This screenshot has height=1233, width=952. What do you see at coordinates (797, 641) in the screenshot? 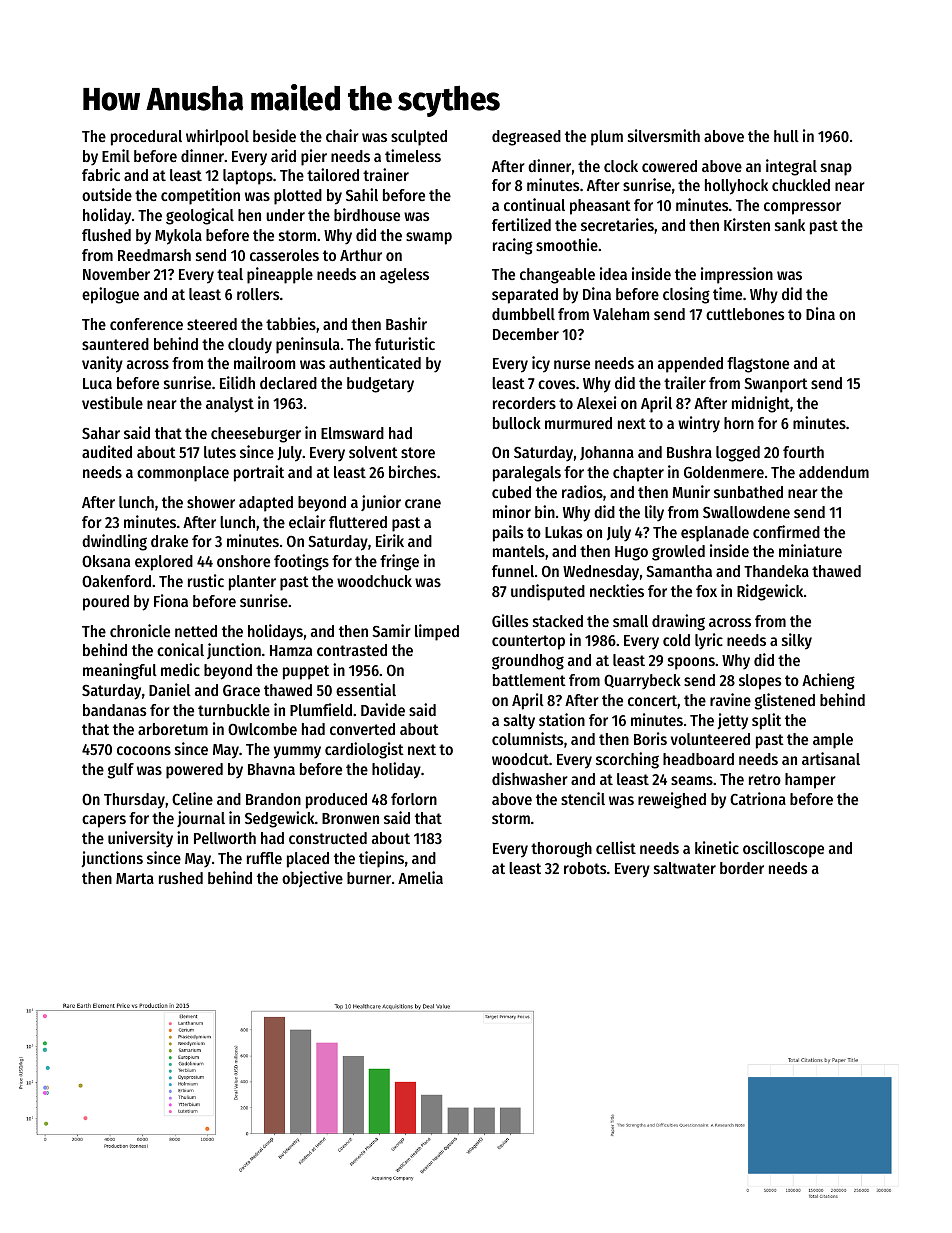
I see `silky` at bounding box center [797, 641].
